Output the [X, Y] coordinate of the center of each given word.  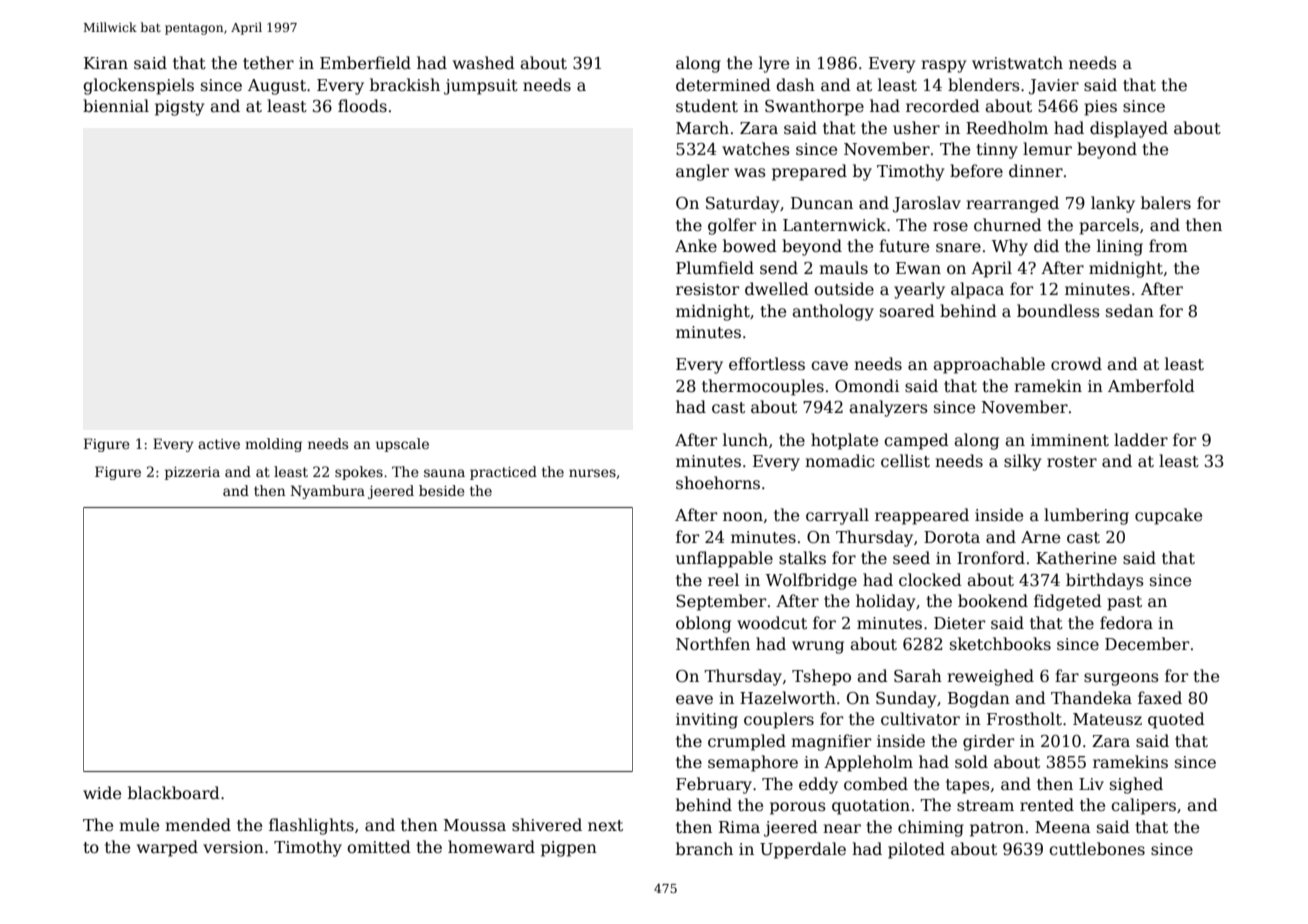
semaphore [753, 763]
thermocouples [763, 387]
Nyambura [328, 492]
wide [102, 793]
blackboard [174, 793]
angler [702, 172]
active [219, 444]
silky [1022, 462]
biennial [116, 106]
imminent [1070, 440]
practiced [503, 473]
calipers [1143, 806]
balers [1166, 203]
